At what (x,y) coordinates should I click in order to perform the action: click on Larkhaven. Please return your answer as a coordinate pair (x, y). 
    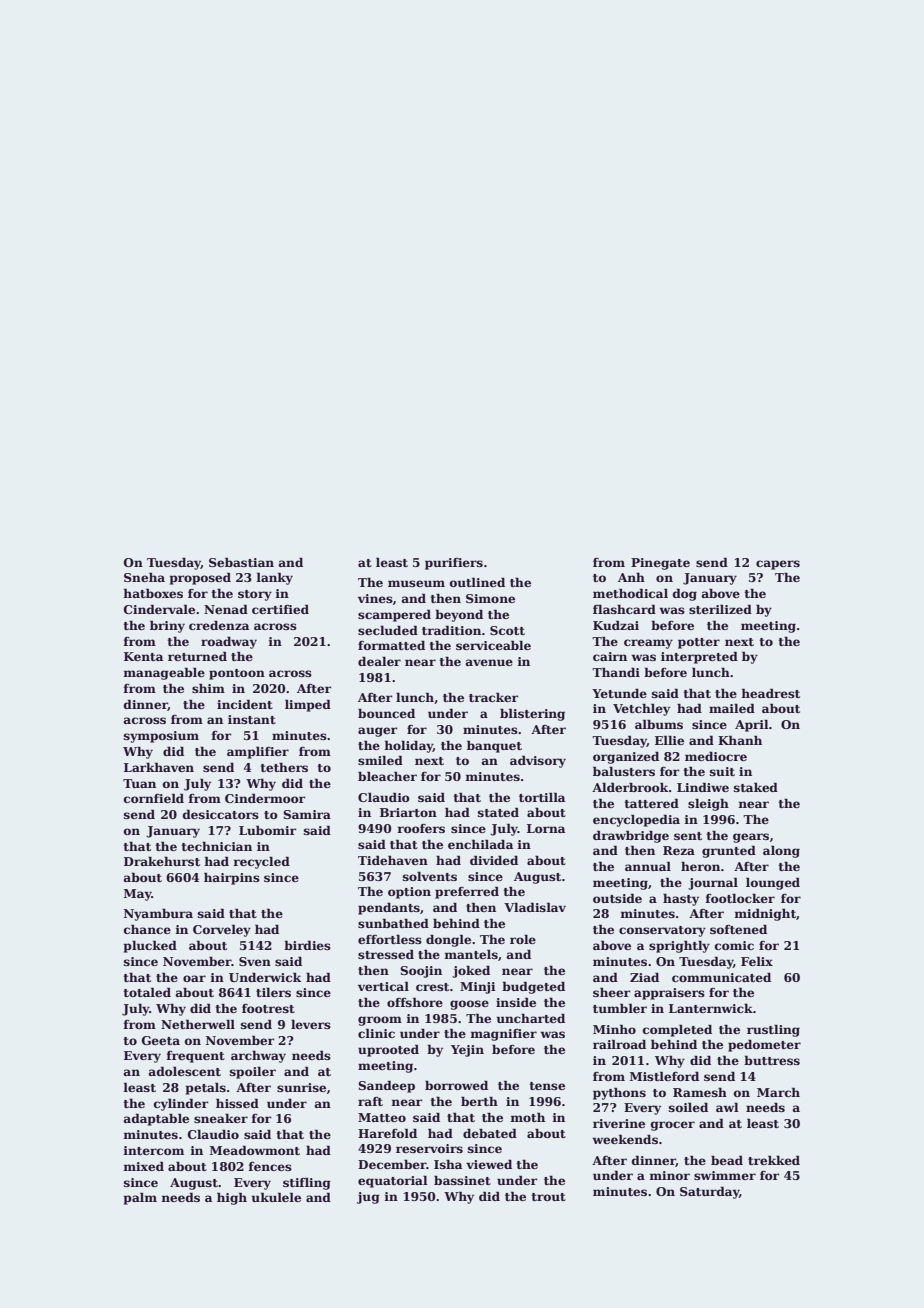
    Looking at the image, I should click on (159, 767).
